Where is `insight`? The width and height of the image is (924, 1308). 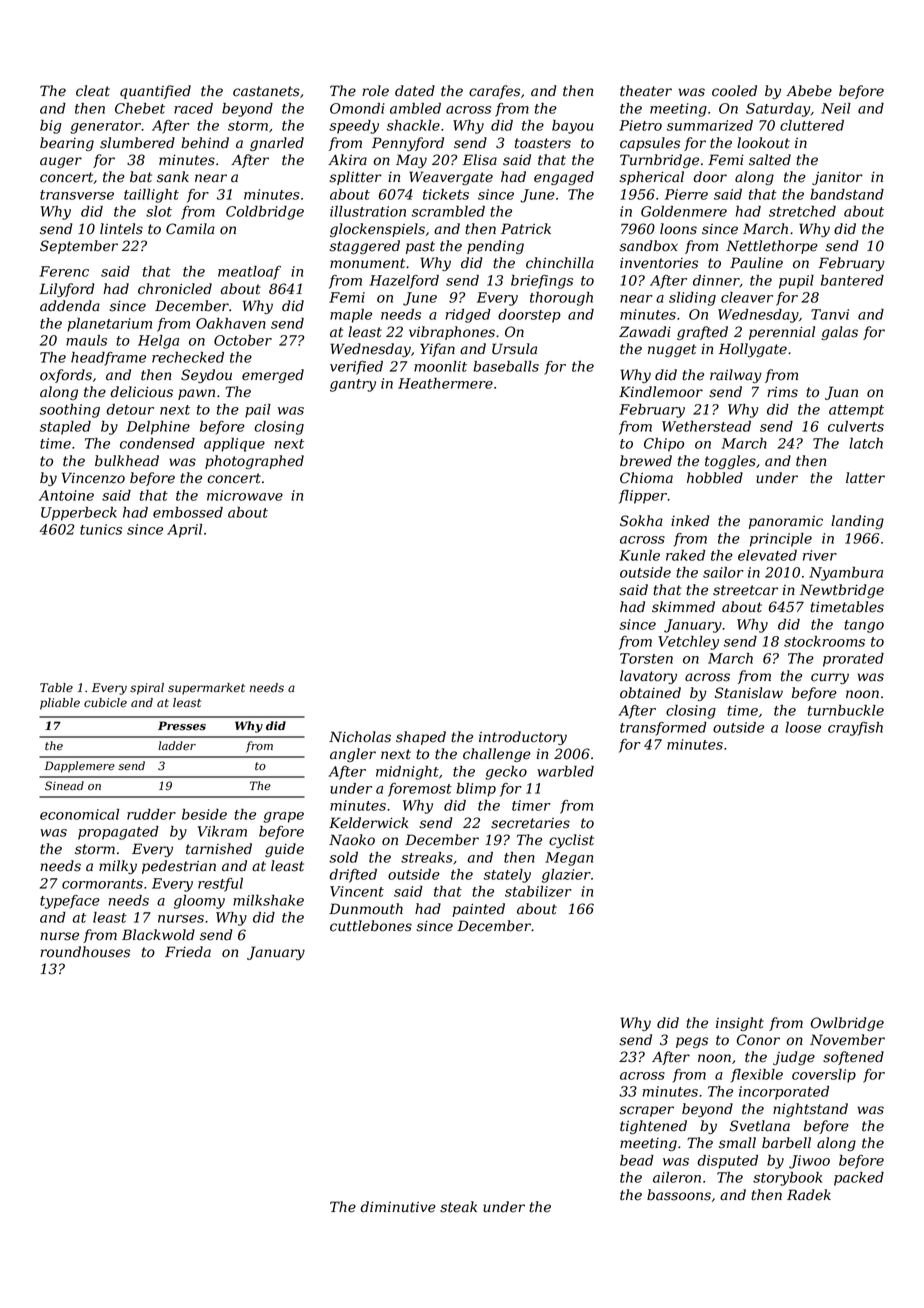 insight is located at coordinates (740, 1024).
